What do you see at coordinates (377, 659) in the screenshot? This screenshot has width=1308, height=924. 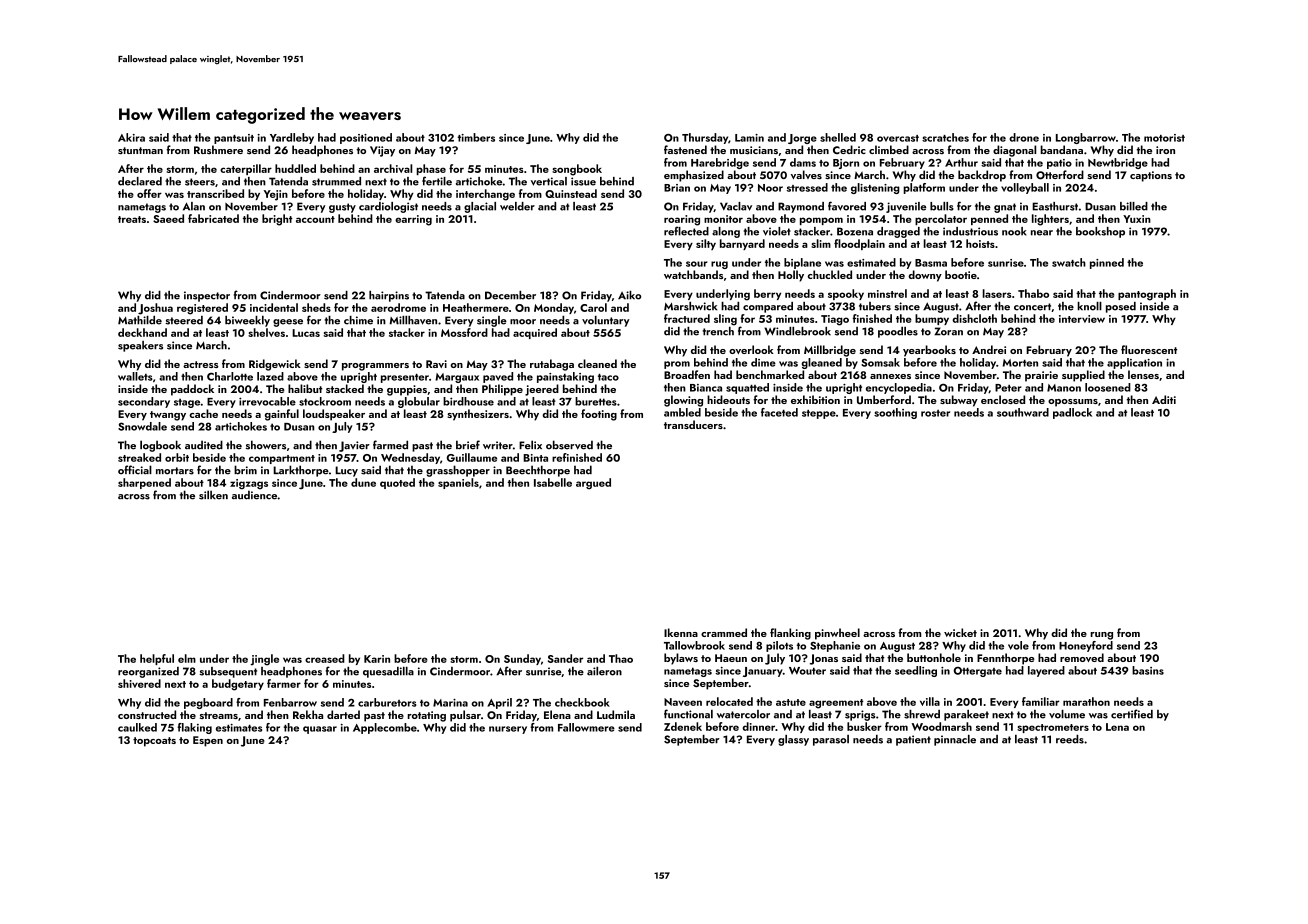 I see `Karin` at bounding box center [377, 659].
